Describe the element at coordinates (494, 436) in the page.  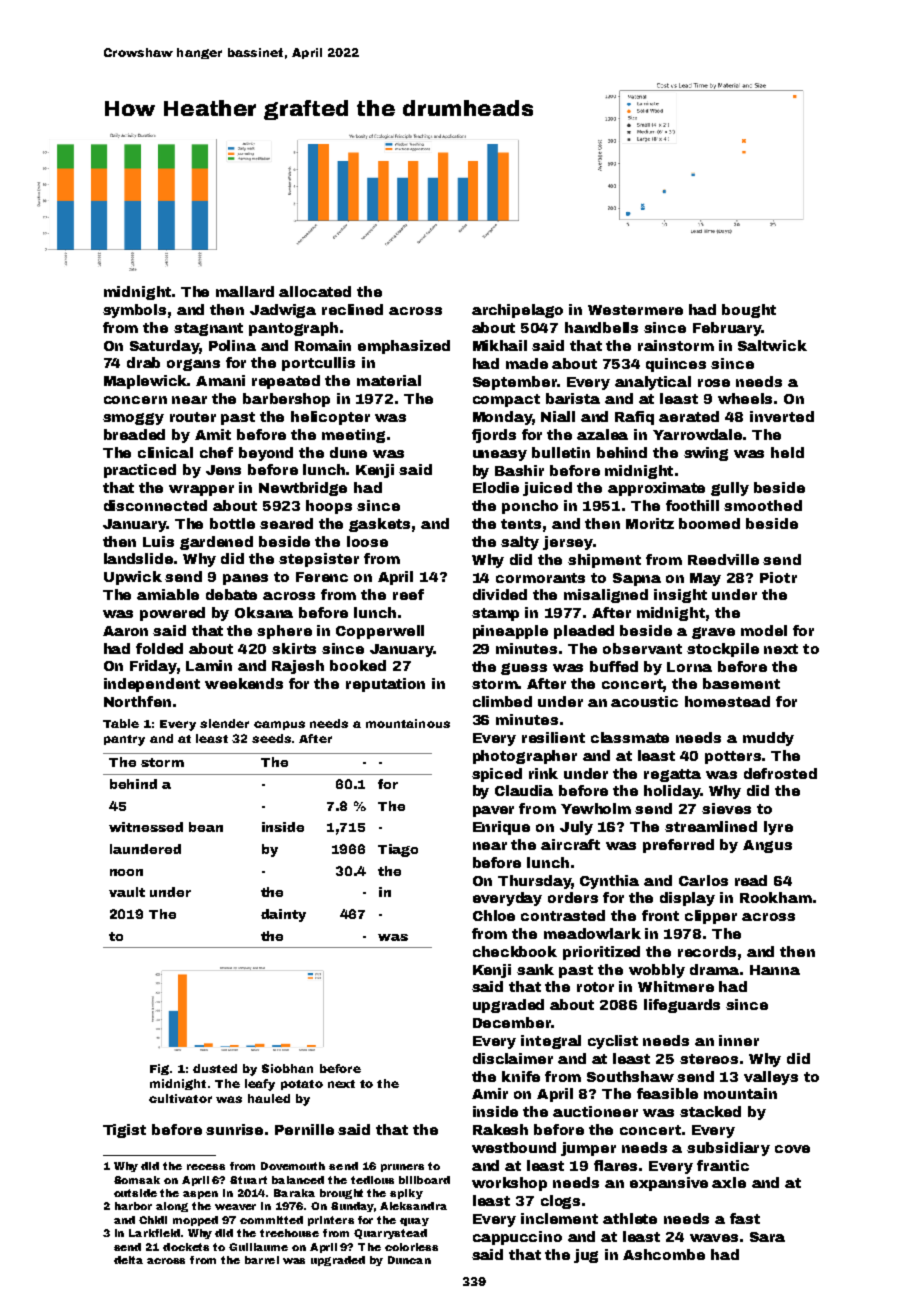
I see `fjords` at that location.
